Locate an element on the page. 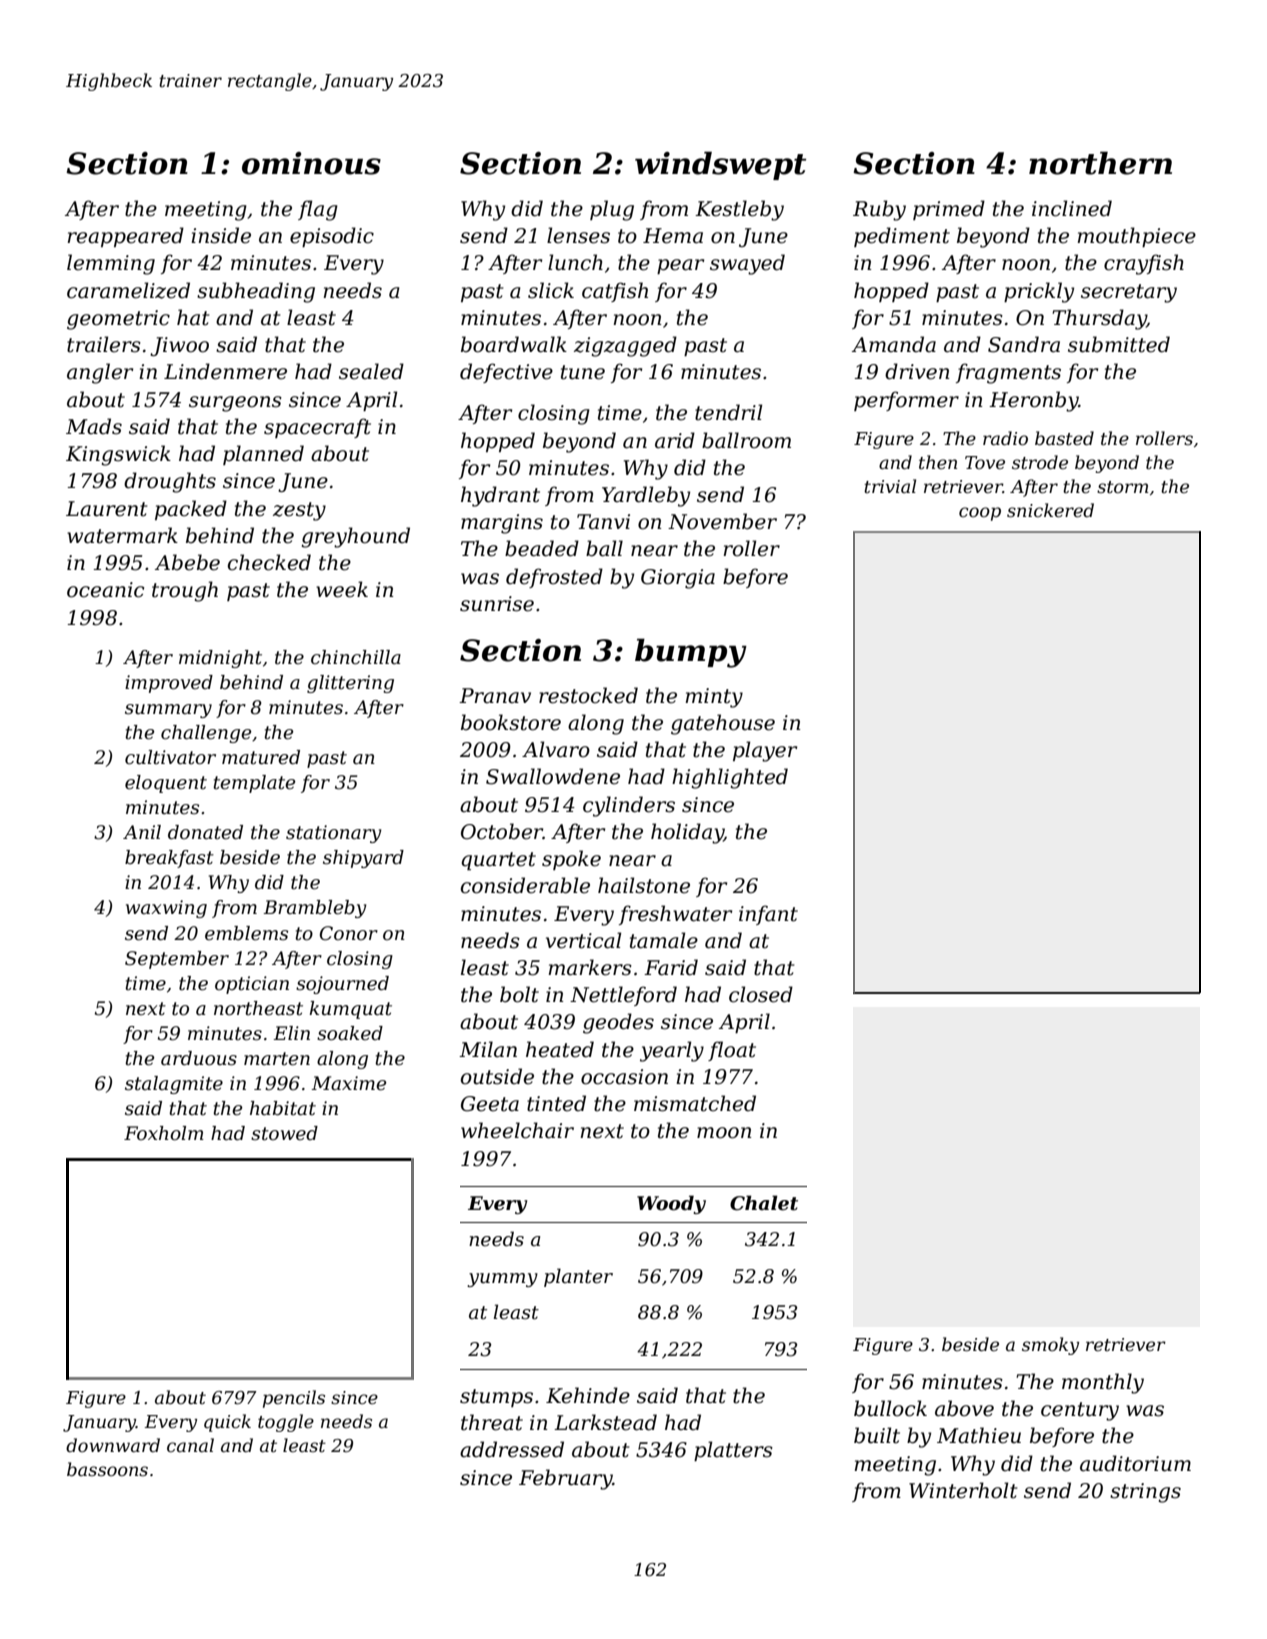  improved is located at coordinates (169, 684).
